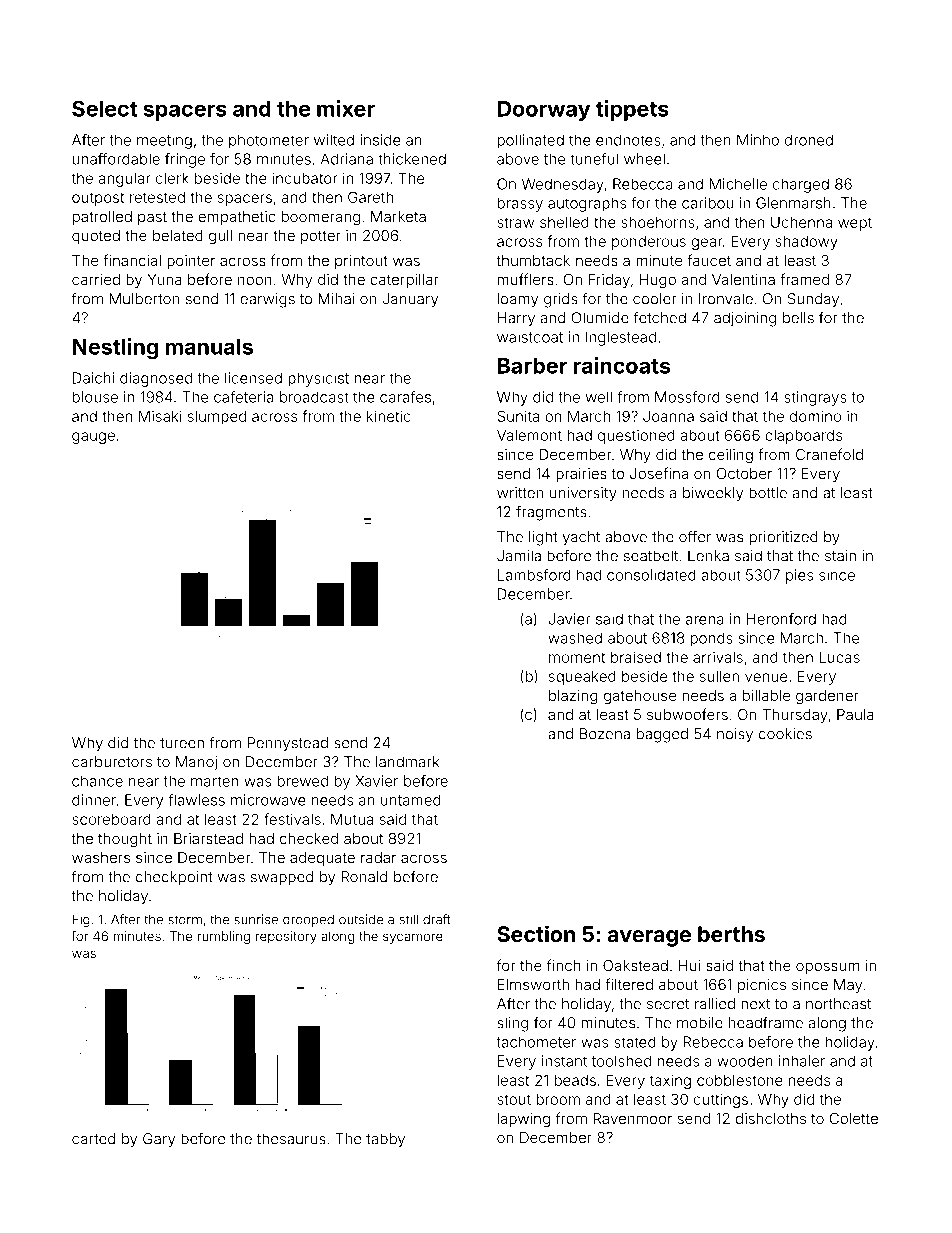  I want to click on Pennystead, so click(288, 744).
